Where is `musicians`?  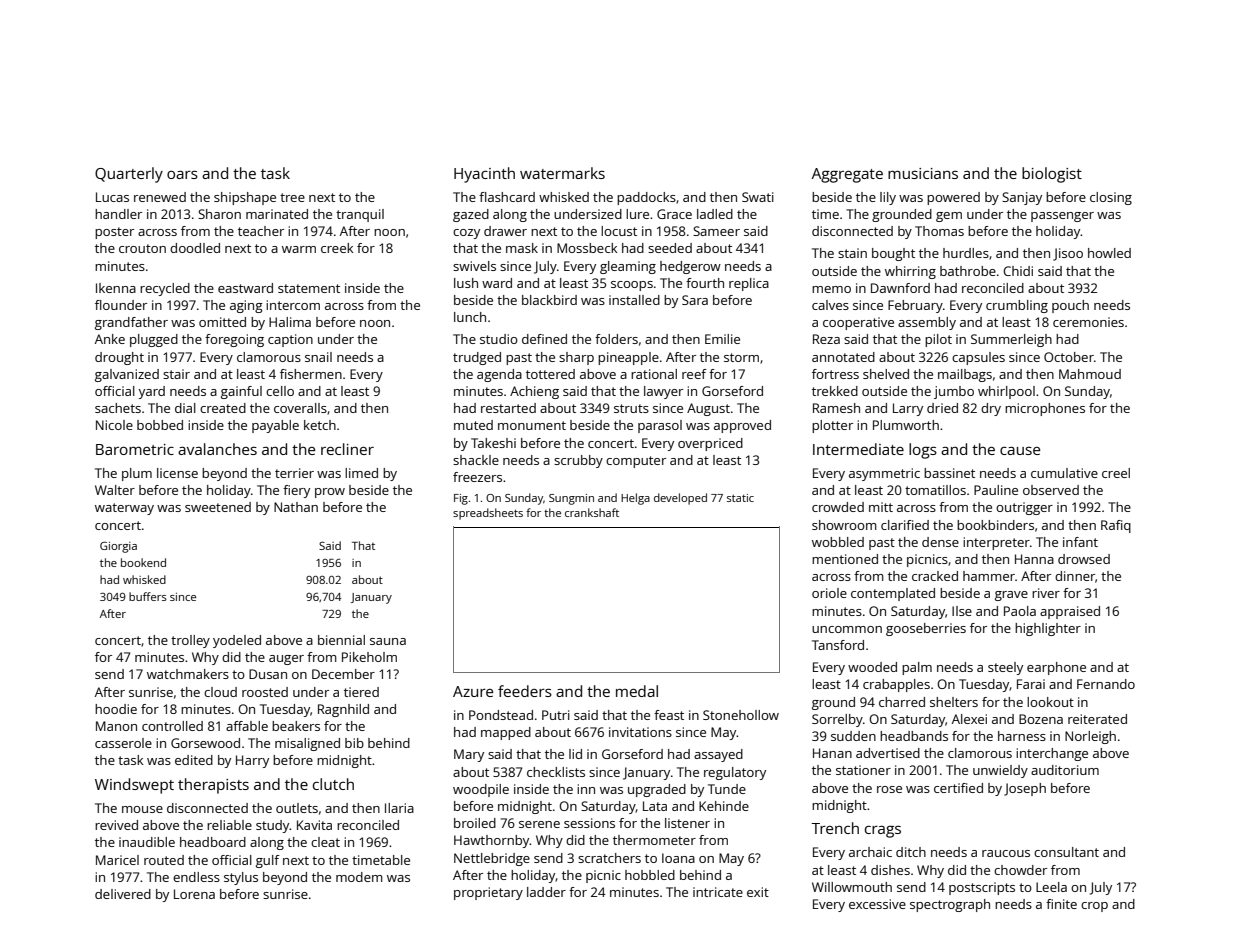
musicians is located at coordinates (923, 173).
